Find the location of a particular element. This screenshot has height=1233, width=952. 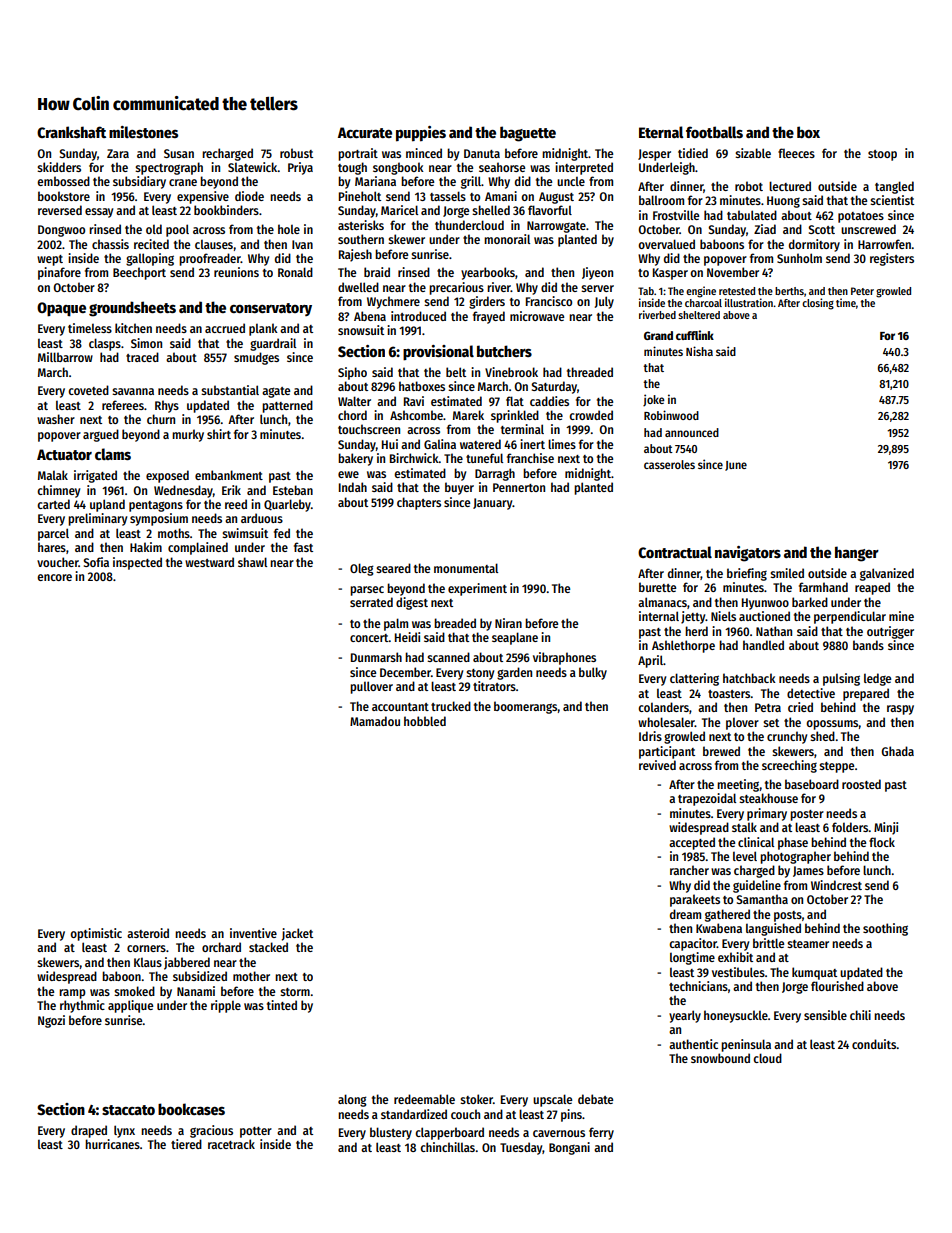

accepted is located at coordinates (692, 843).
